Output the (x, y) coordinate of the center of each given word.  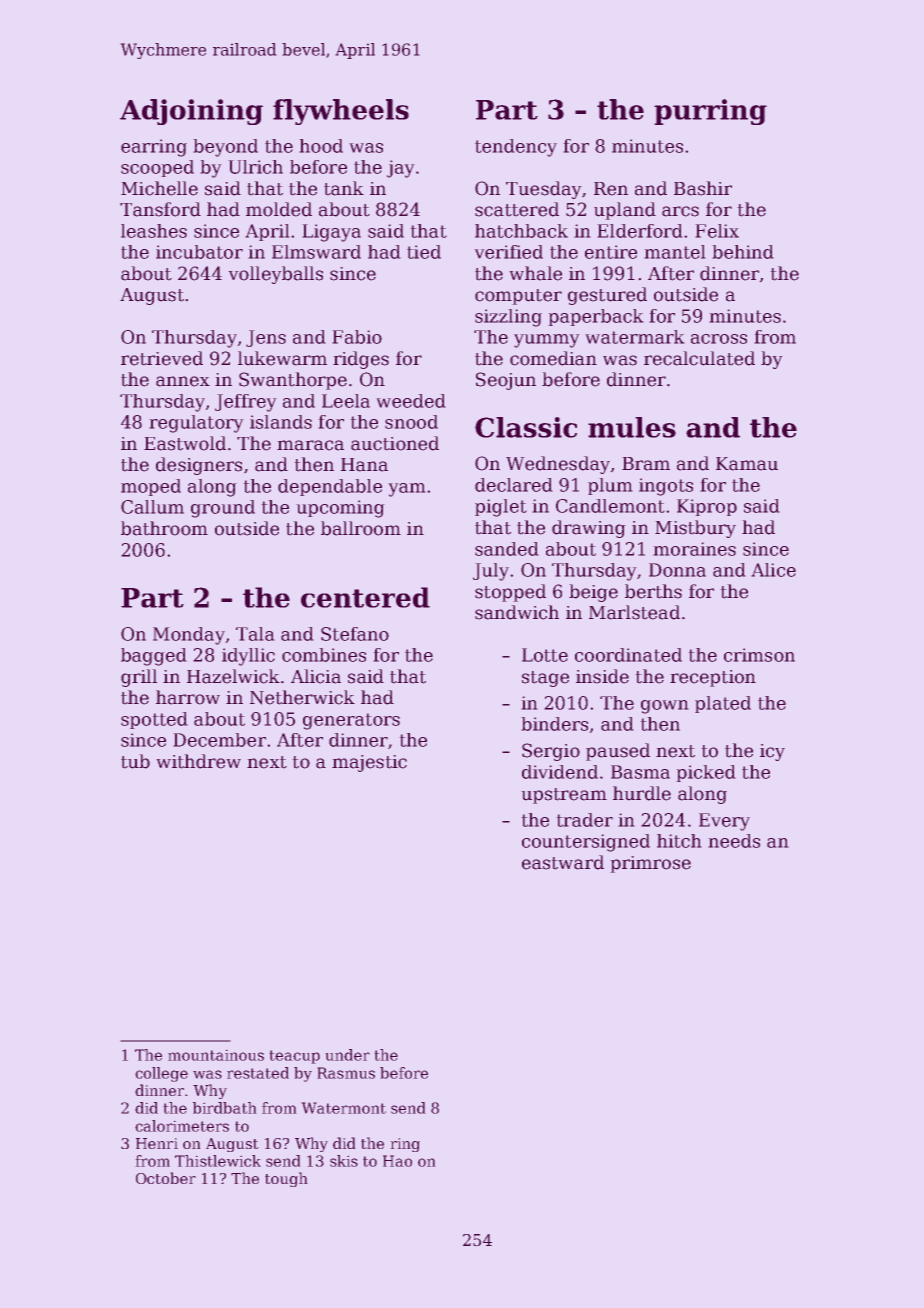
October (166, 1178)
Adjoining (191, 112)
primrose (651, 864)
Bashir (703, 188)
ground (223, 509)
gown (664, 707)
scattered (517, 209)
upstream (564, 796)
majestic (369, 763)
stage (545, 679)
